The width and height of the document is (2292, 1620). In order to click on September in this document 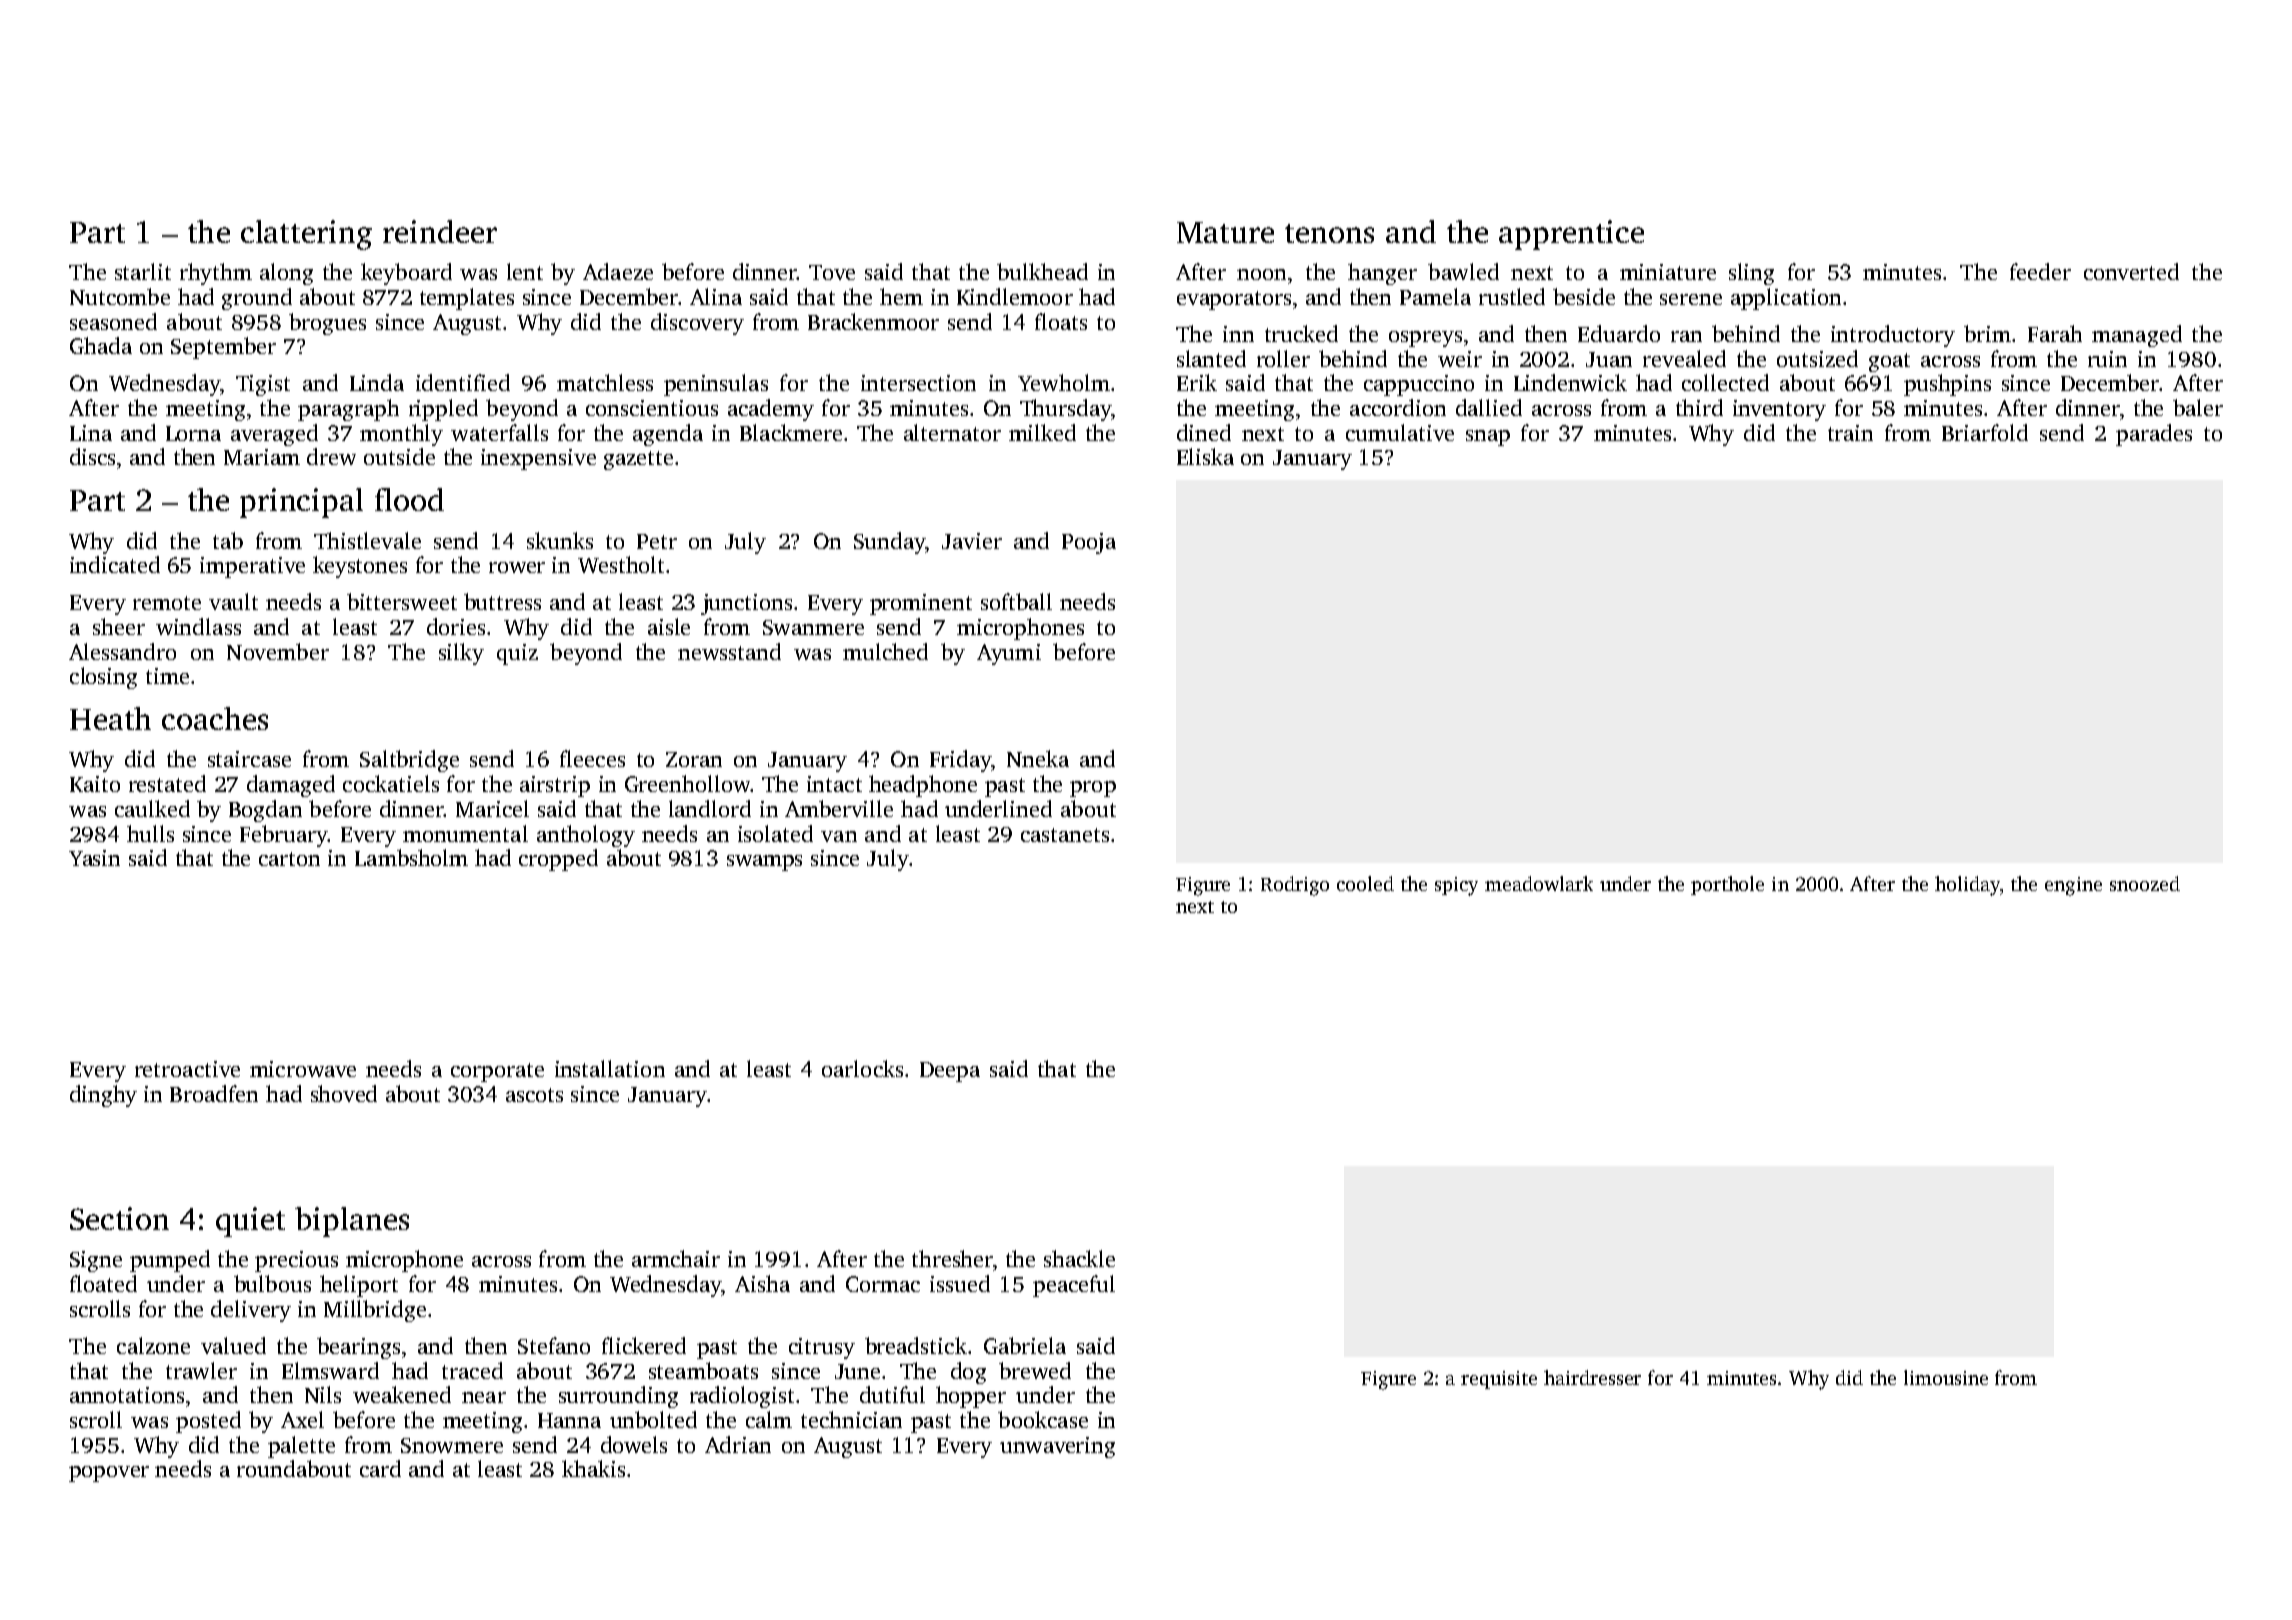, I will do `click(223, 348)`.
